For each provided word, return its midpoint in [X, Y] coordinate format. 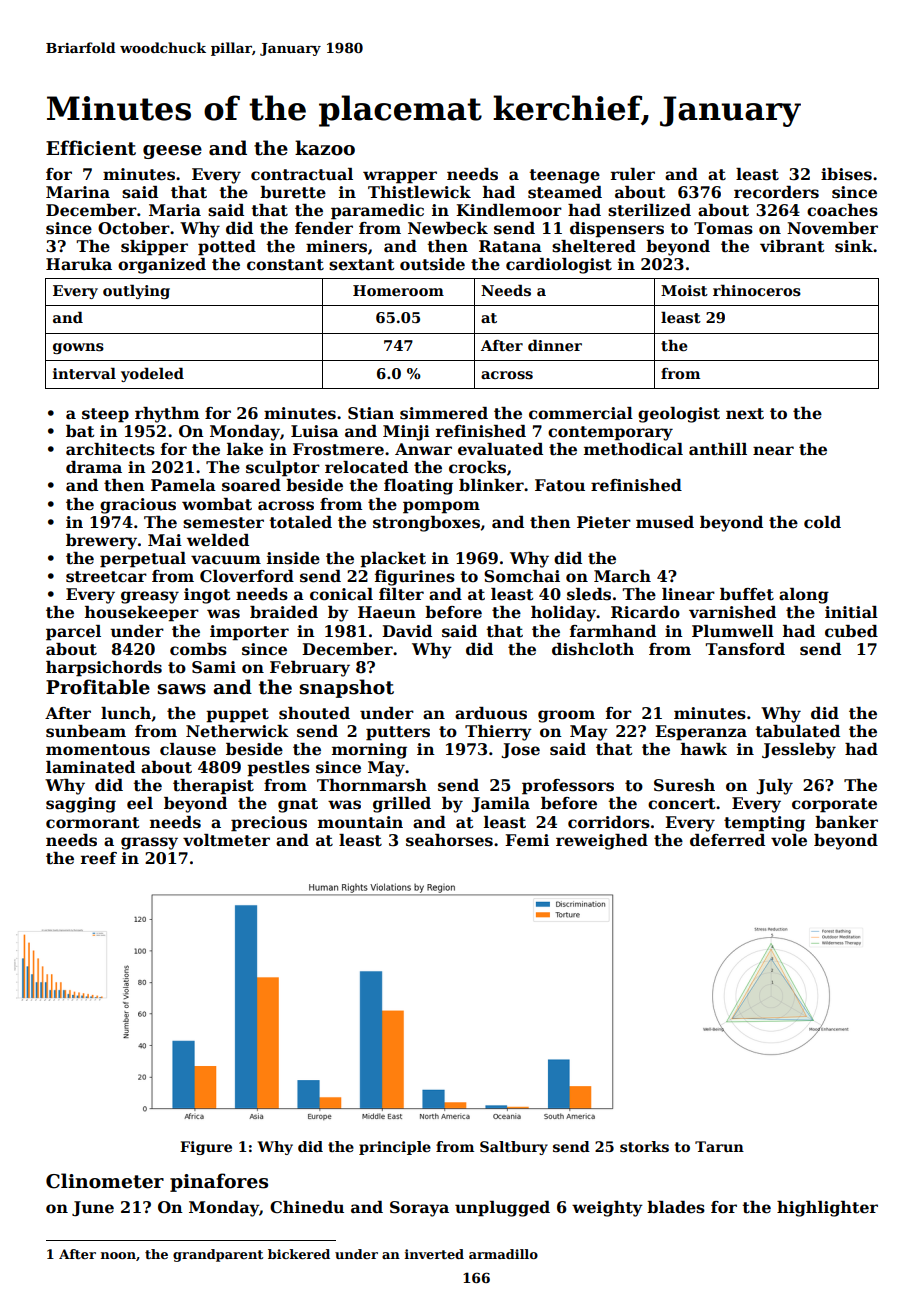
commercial [581, 413]
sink [854, 246]
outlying [136, 291]
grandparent [218, 1255]
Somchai [522, 576]
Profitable [98, 687]
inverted [434, 1254]
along [804, 596]
